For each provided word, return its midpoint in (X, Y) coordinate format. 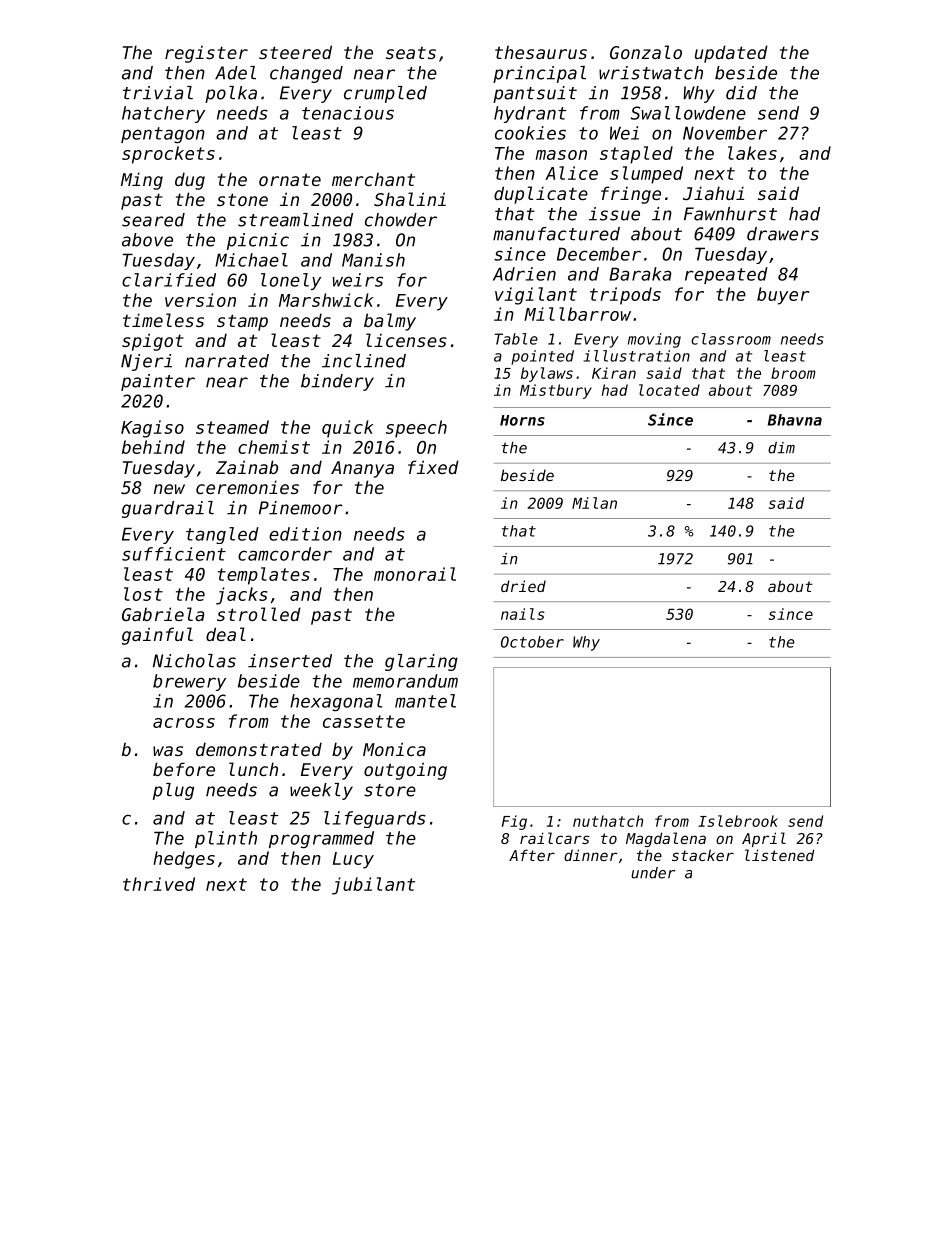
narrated (227, 361)
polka (231, 94)
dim (781, 448)
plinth (226, 839)
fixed (433, 467)
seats (411, 53)
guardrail (168, 509)
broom (793, 373)
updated (731, 54)
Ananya (362, 469)
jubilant (373, 886)
